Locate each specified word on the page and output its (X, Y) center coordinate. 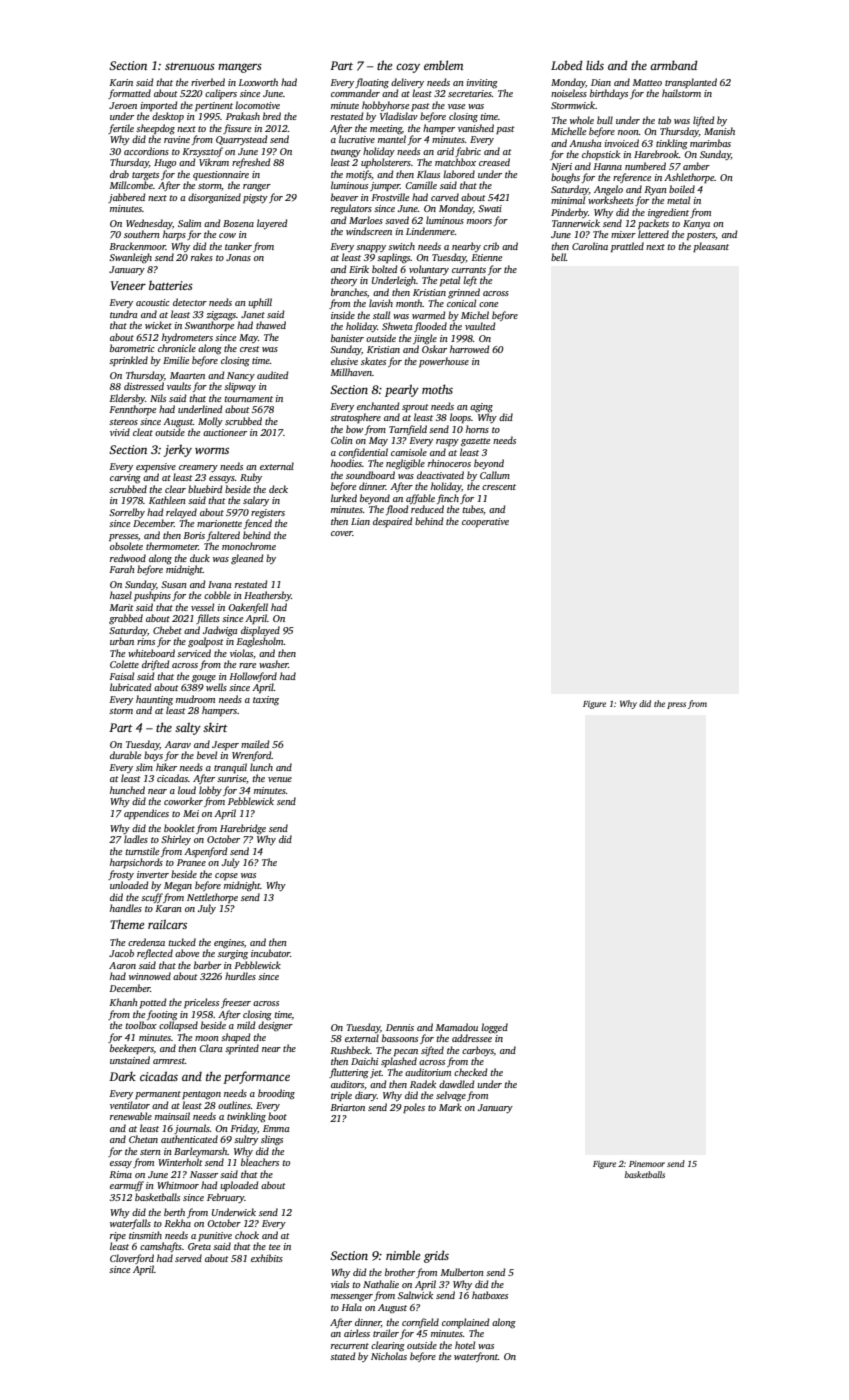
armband (674, 65)
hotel (465, 1345)
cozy (408, 68)
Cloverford (132, 1259)
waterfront (476, 1357)
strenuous (190, 66)
